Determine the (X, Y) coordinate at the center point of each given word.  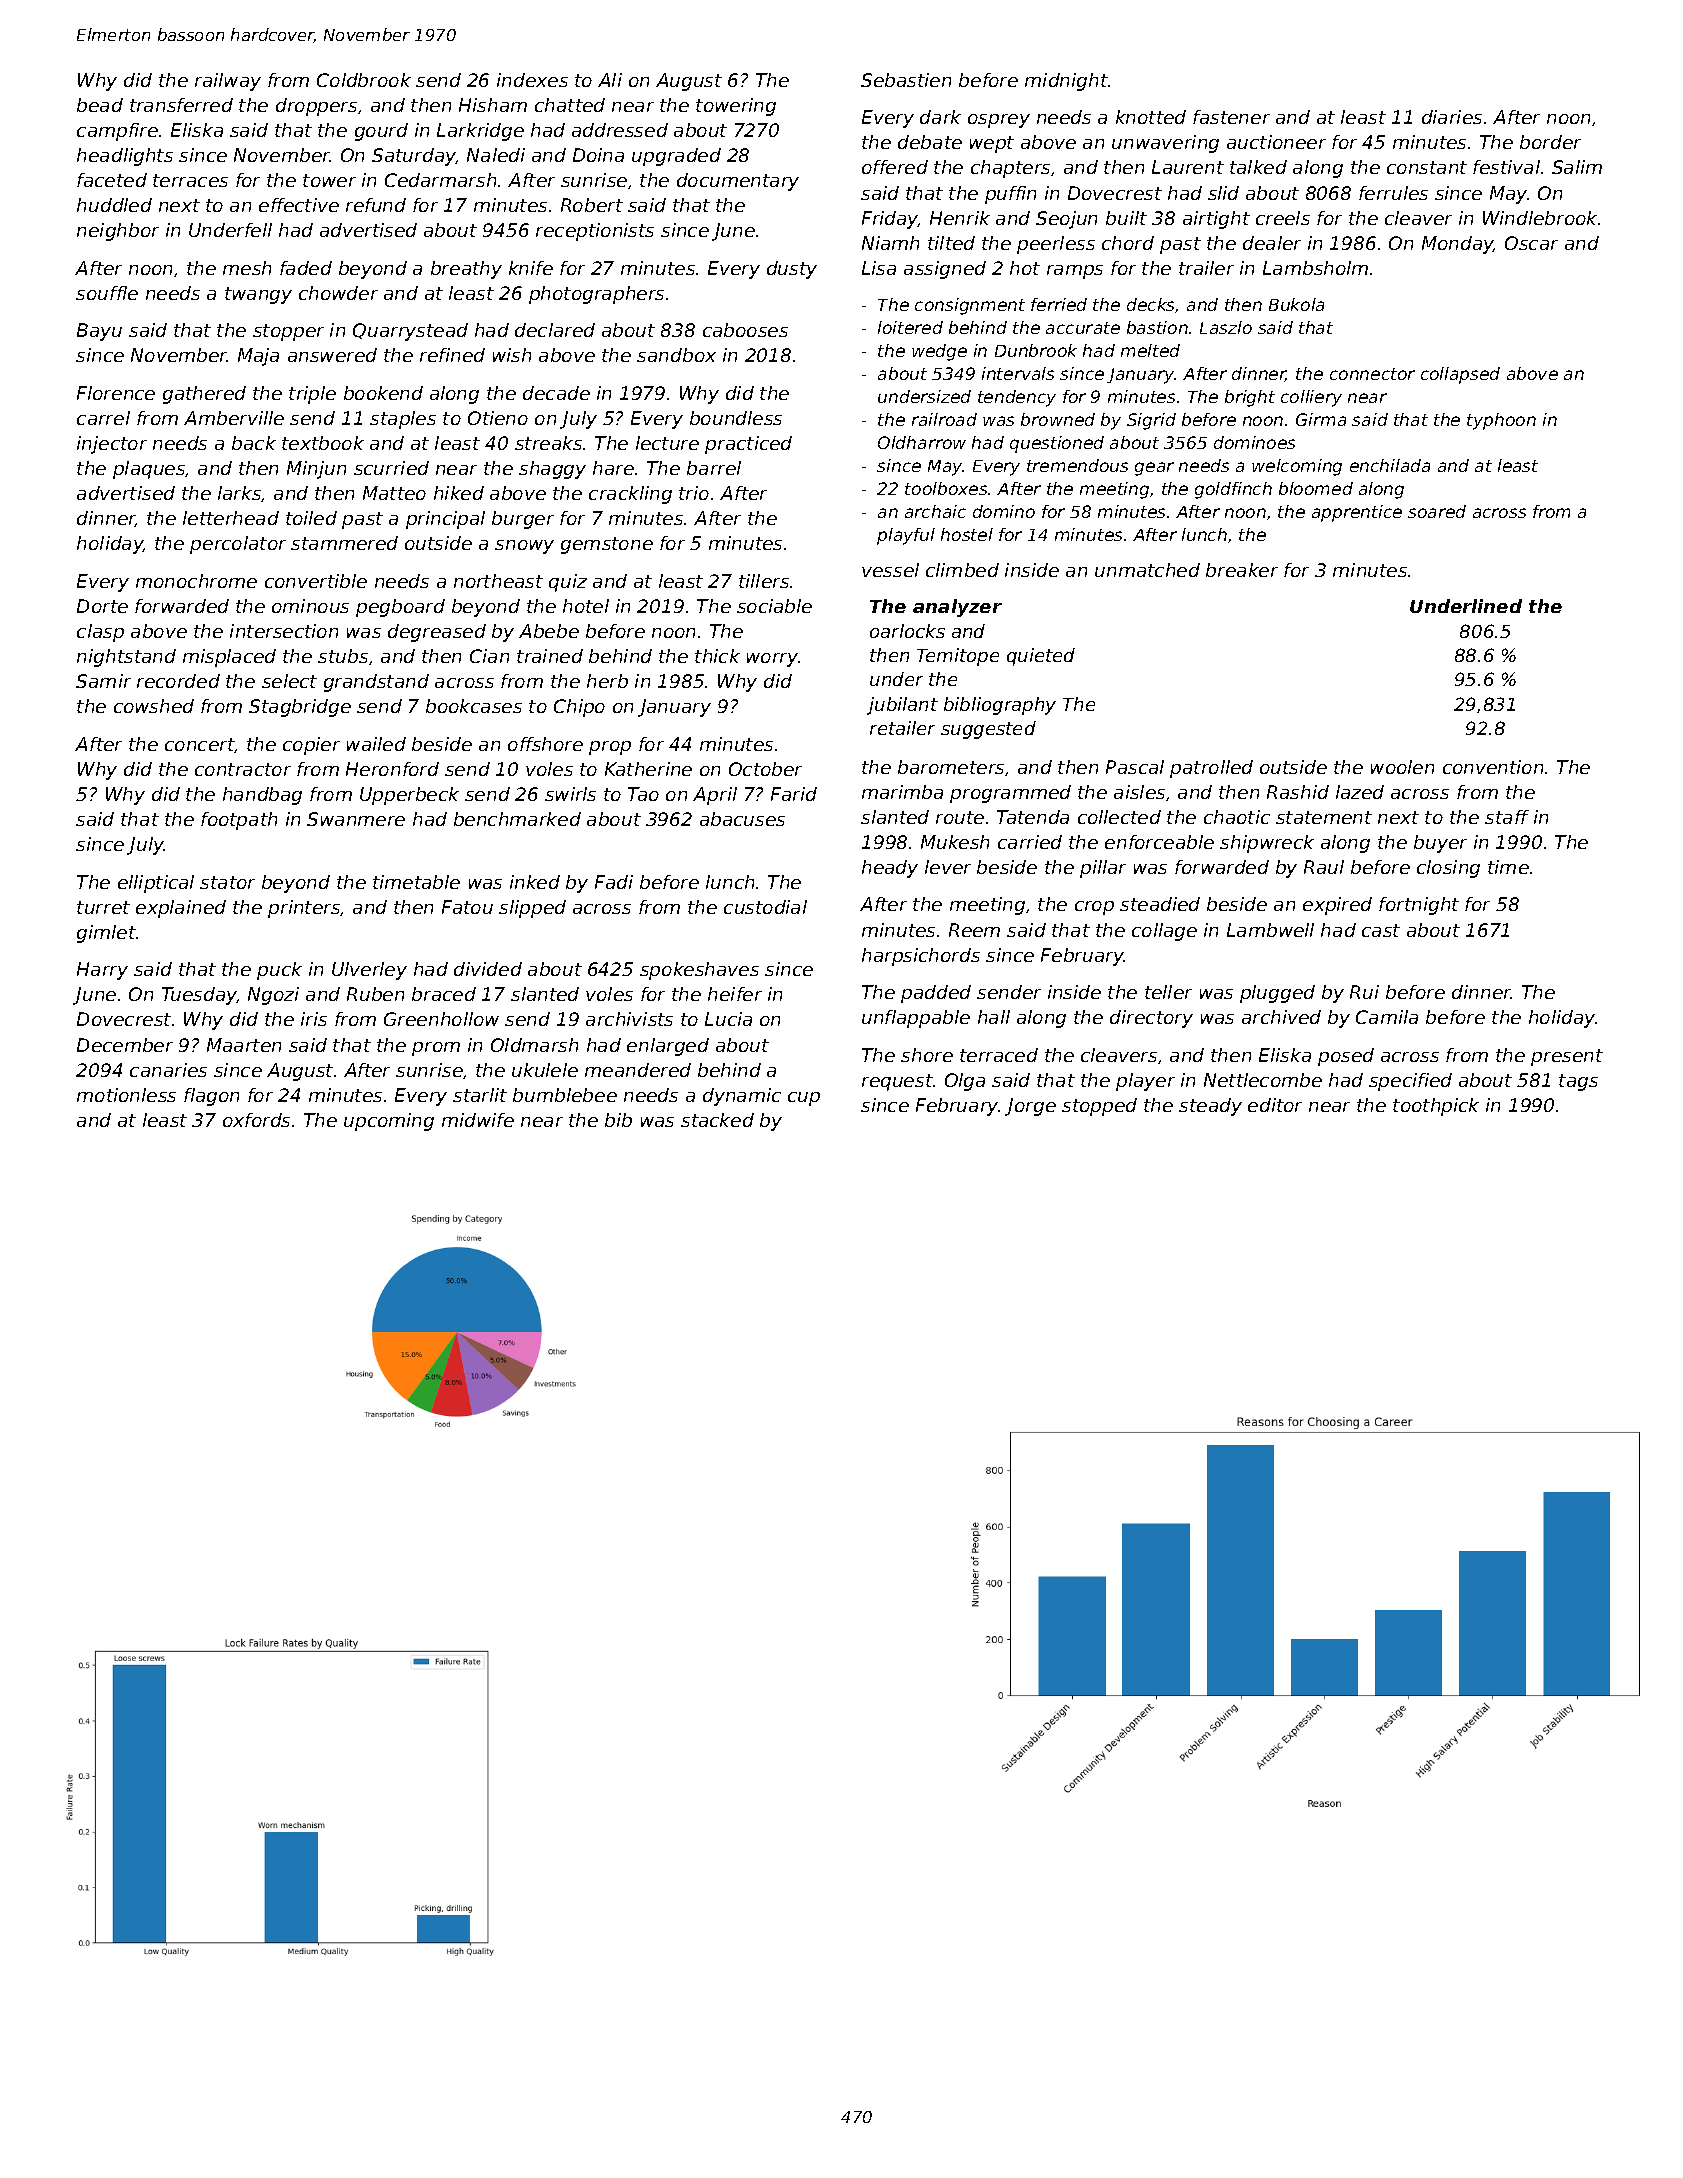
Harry (102, 971)
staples (403, 420)
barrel (714, 468)
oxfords (256, 1120)
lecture (667, 443)
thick (717, 656)
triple (312, 395)
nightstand (126, 658)
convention (1493, 767)
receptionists (595, 232)
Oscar (1531, 243)
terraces (190, 180)
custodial (765, 907)
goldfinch (1233, 490)
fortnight (1419, 906)
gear (1154, 469)
